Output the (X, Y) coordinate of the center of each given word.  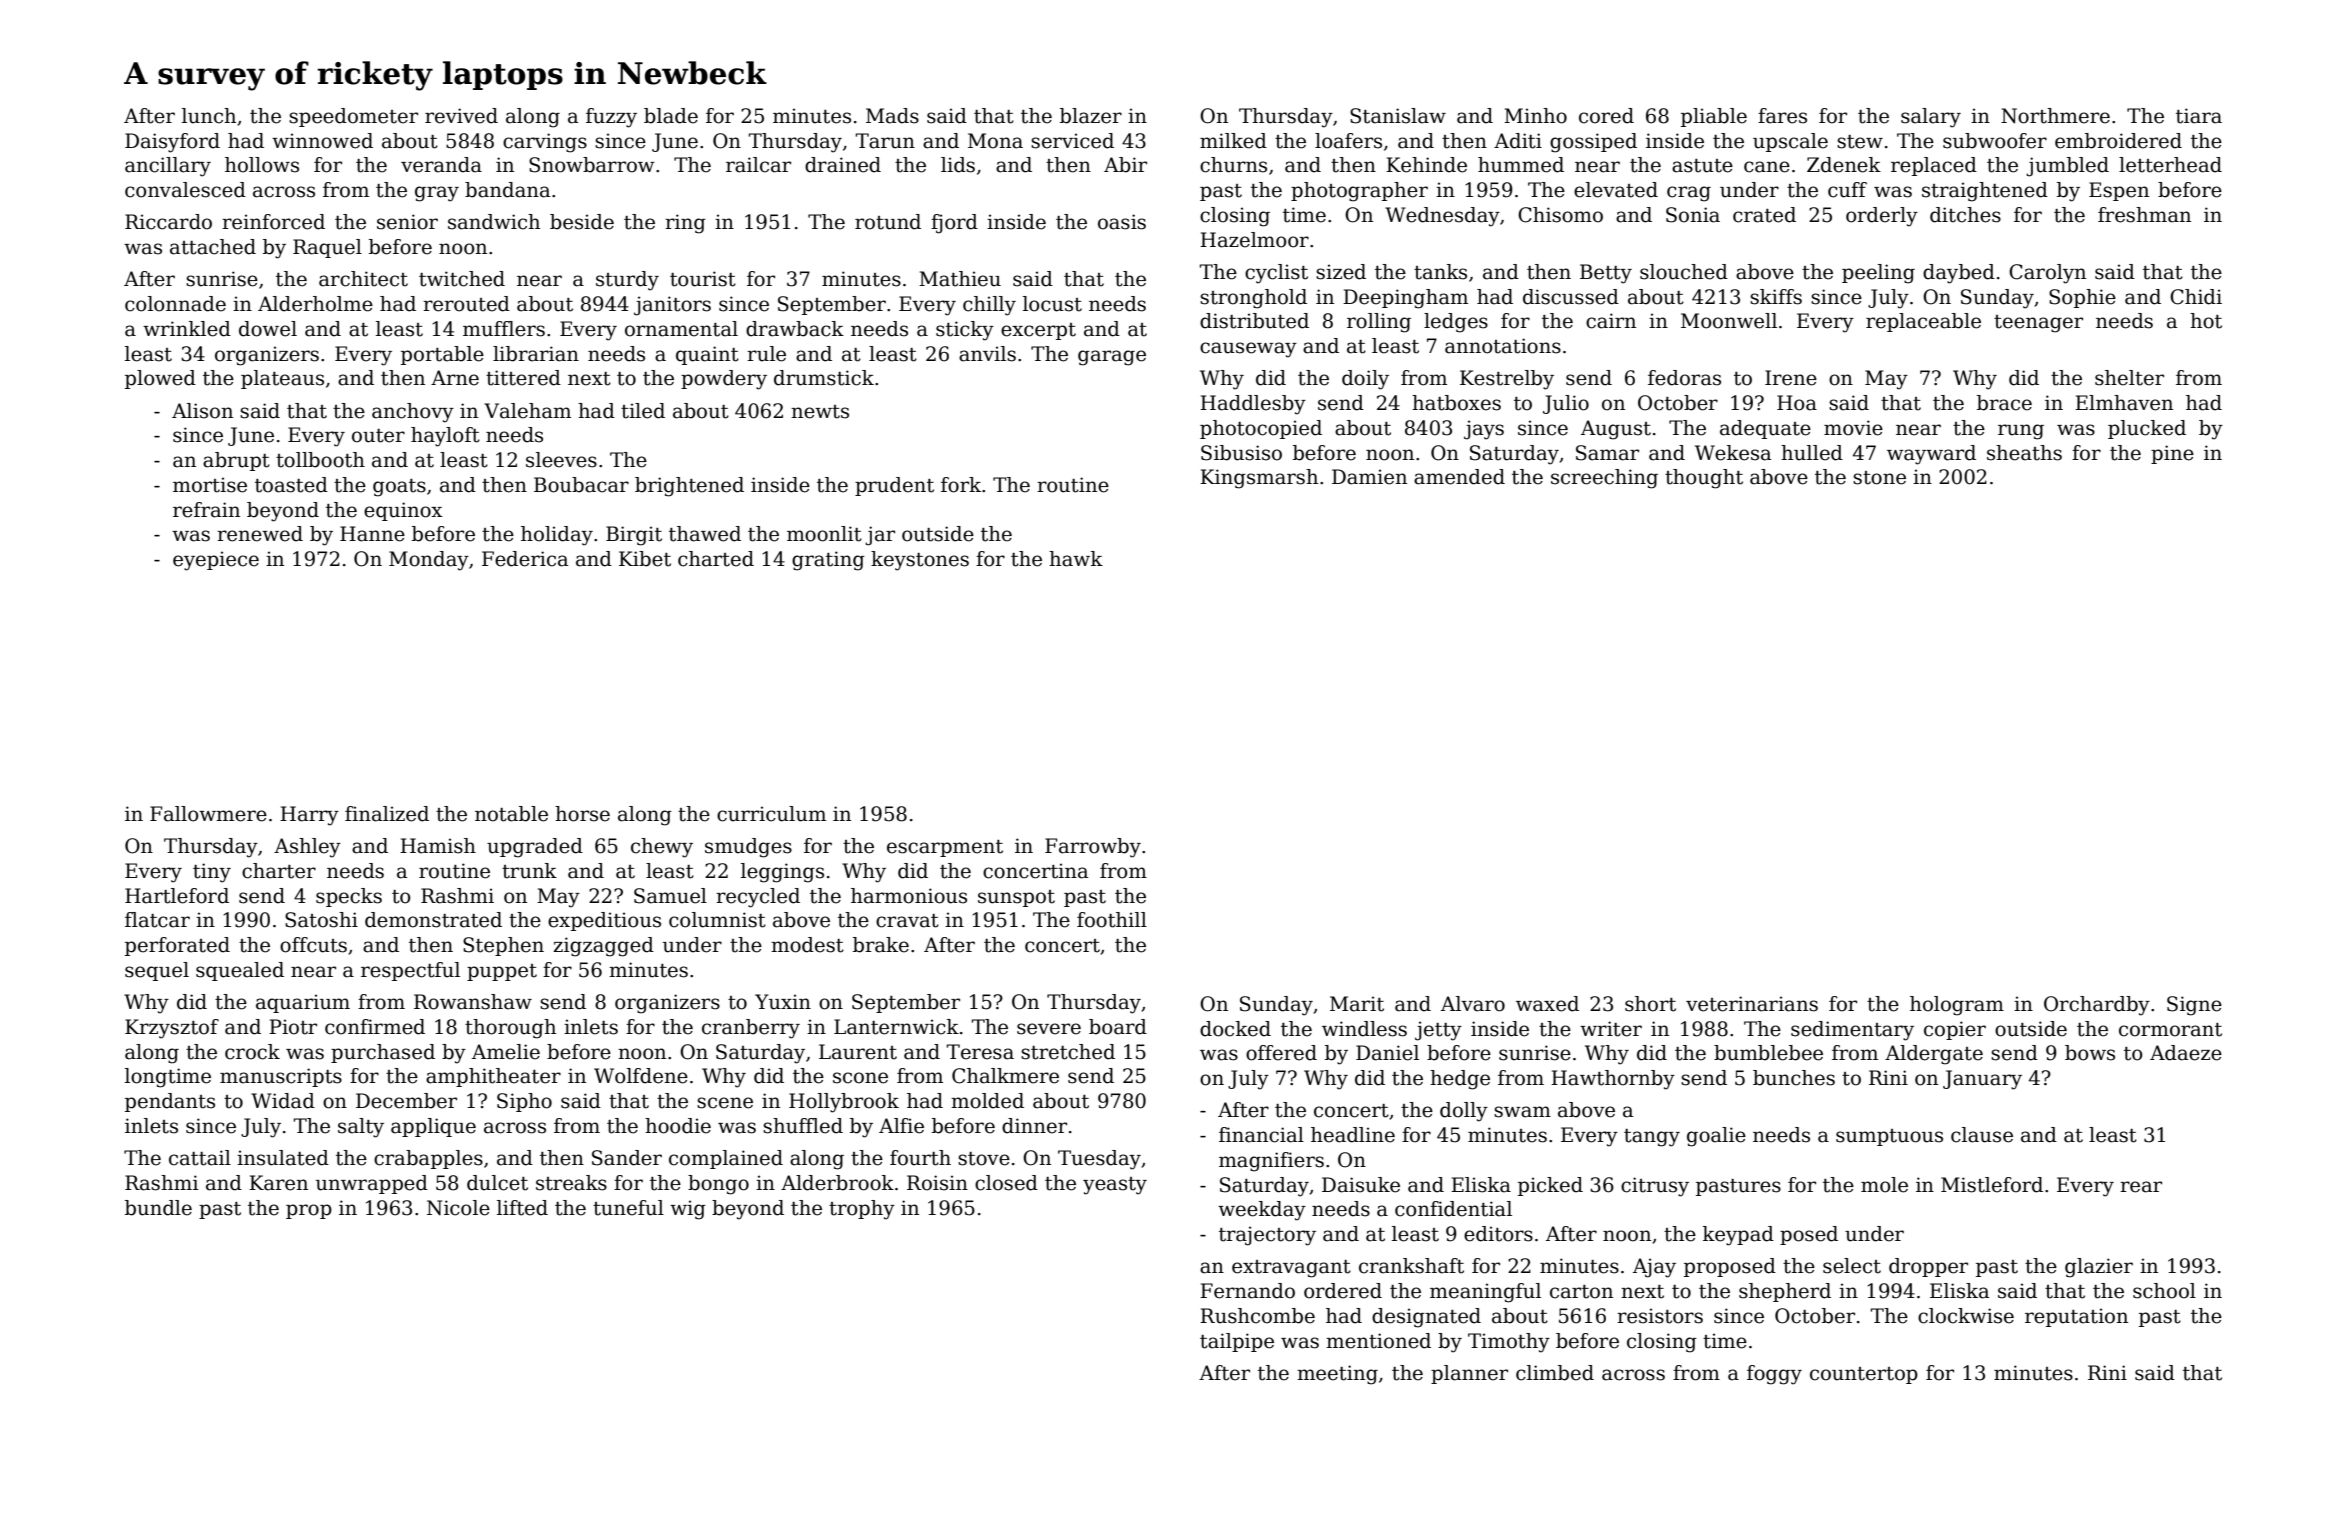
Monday (429, 561)
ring (685, 224)
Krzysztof (172, 1029)
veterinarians (1752, 1004)
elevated (1616, 190)
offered (1281, 1053)
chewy (662, 848)
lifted (522, 1208)
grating (828, 561)
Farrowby (1093, 848)
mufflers (504, 329)
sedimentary (1852, 1031)
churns (1233, 165)
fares (1782, 116)
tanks (1440, 272)
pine (2172, 454)
